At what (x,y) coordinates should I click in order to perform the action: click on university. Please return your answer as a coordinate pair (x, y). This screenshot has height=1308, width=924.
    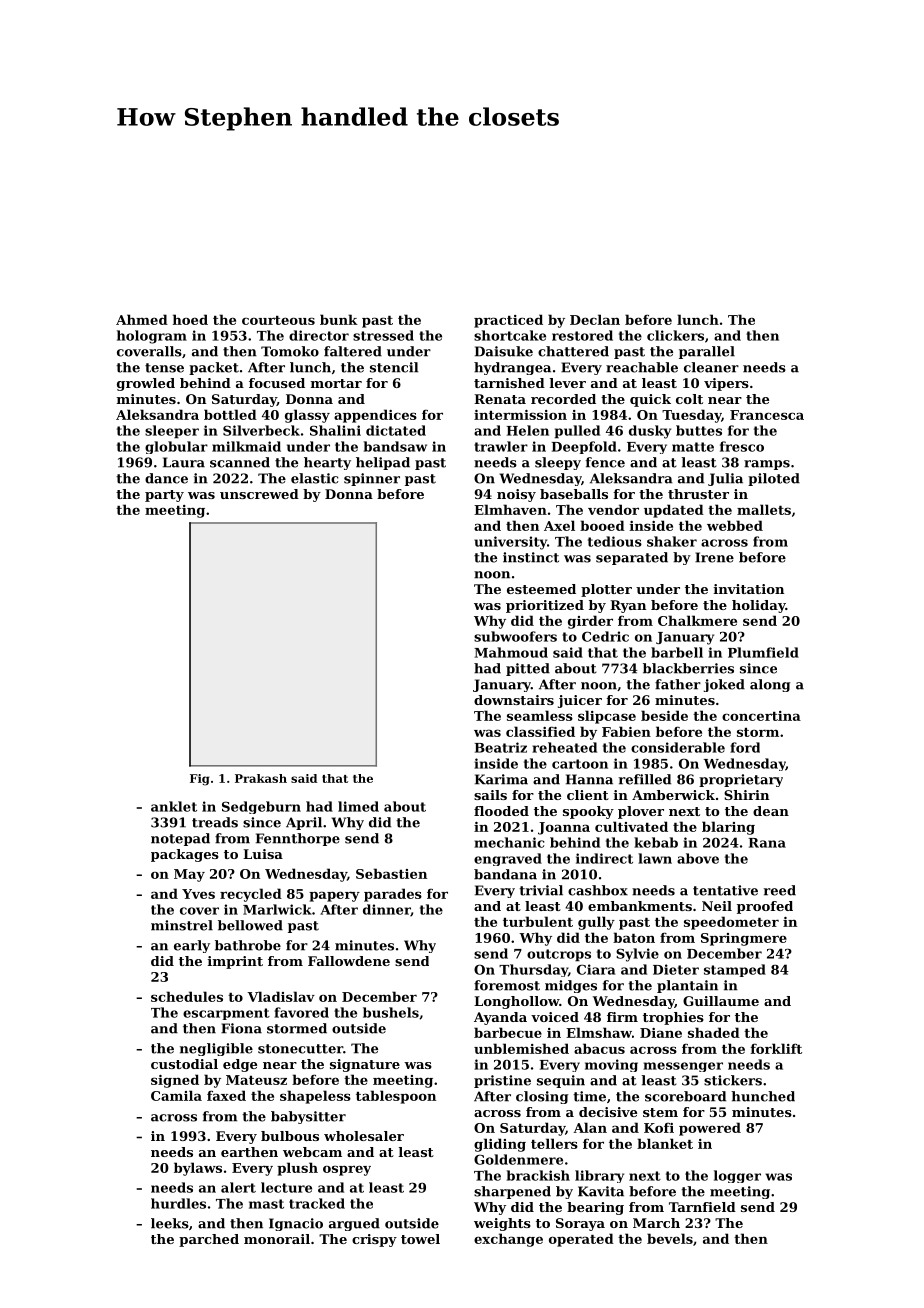
    Looking at the image, I should click on (510, 543).
